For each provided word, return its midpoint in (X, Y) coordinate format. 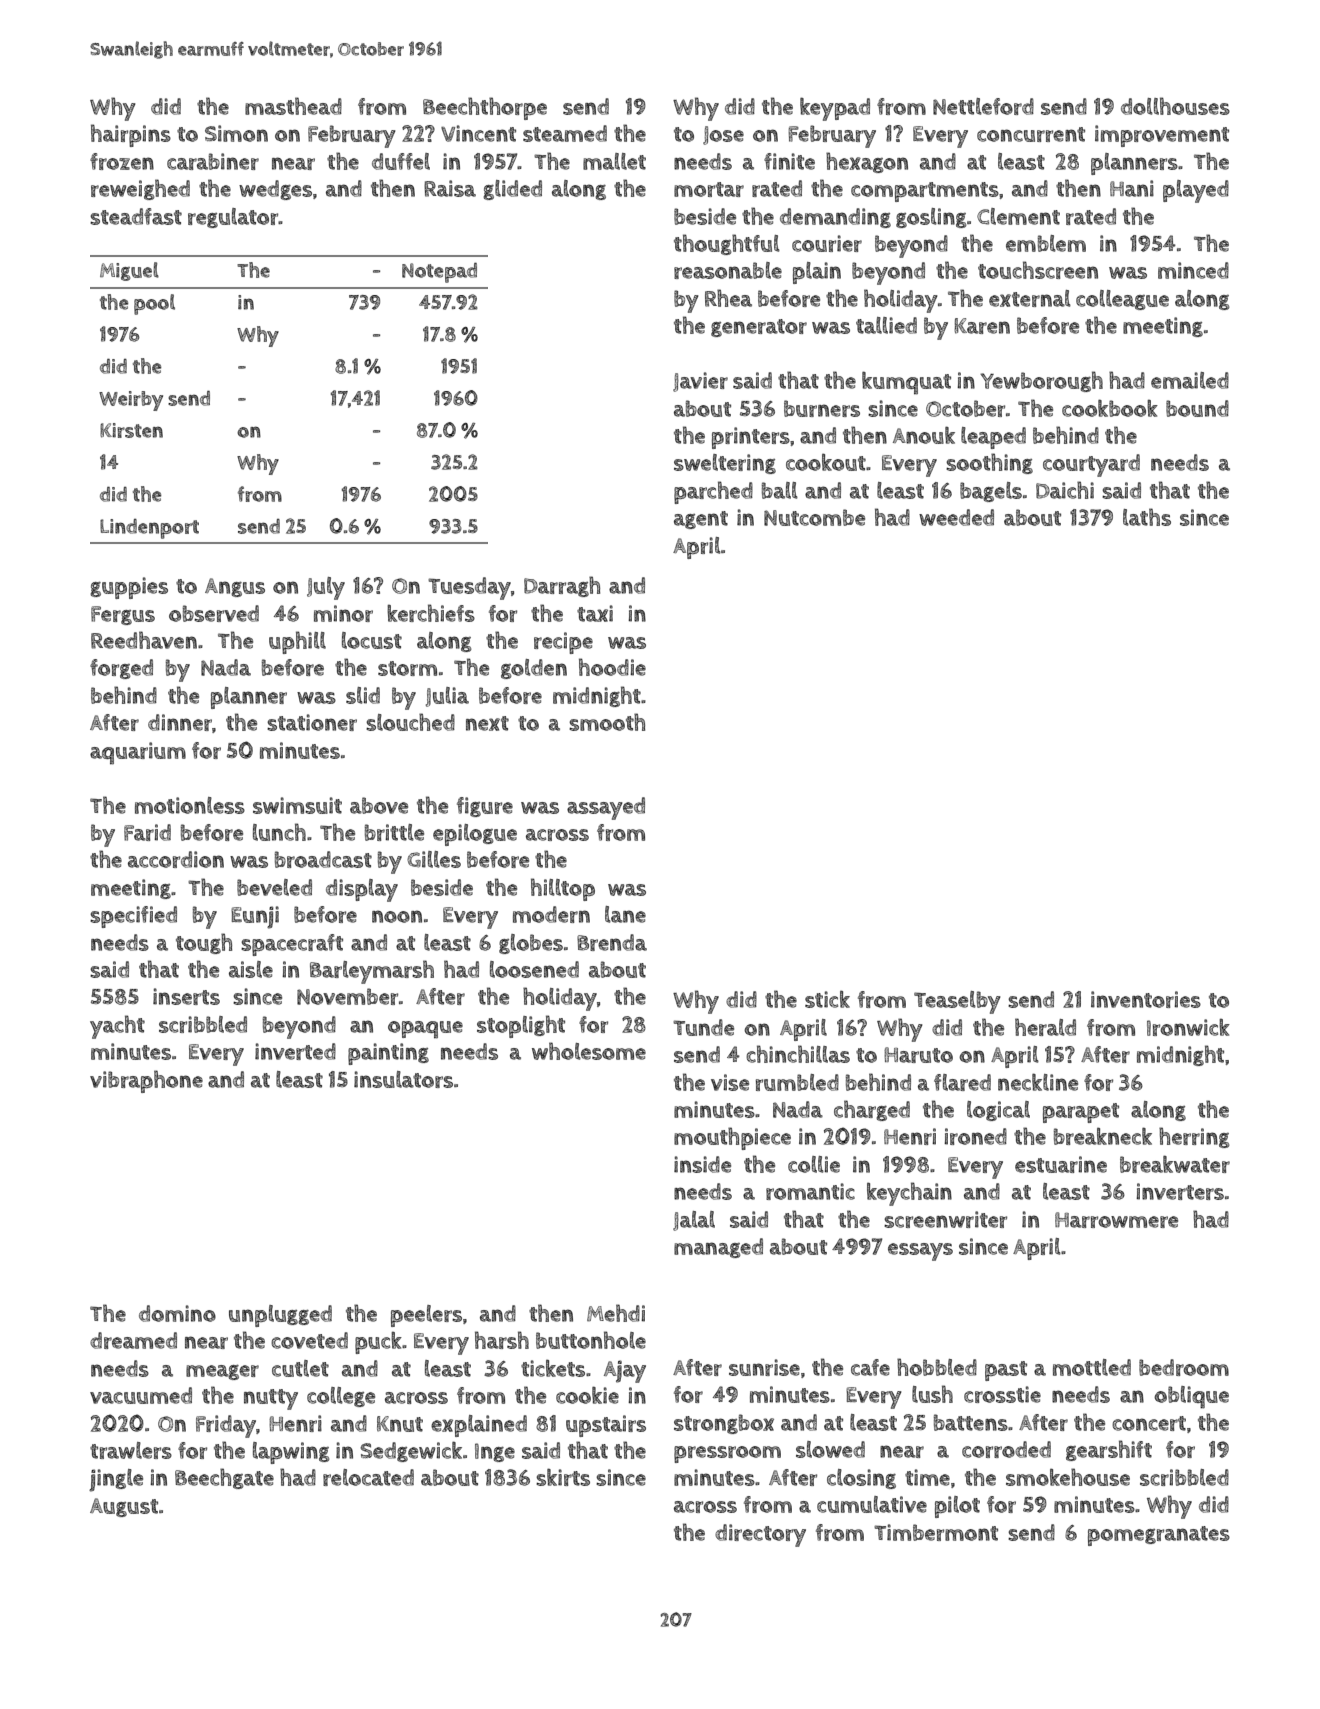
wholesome (589, 1051)
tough (204, 943)
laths (1147, 517)
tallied (886, 325)
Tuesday (469, 588)
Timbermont (936, 1532)
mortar (709, 189)
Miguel (129, 271)
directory (760, 1535)
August (124, 1507)
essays (920, 1252)
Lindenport (149, 529)
